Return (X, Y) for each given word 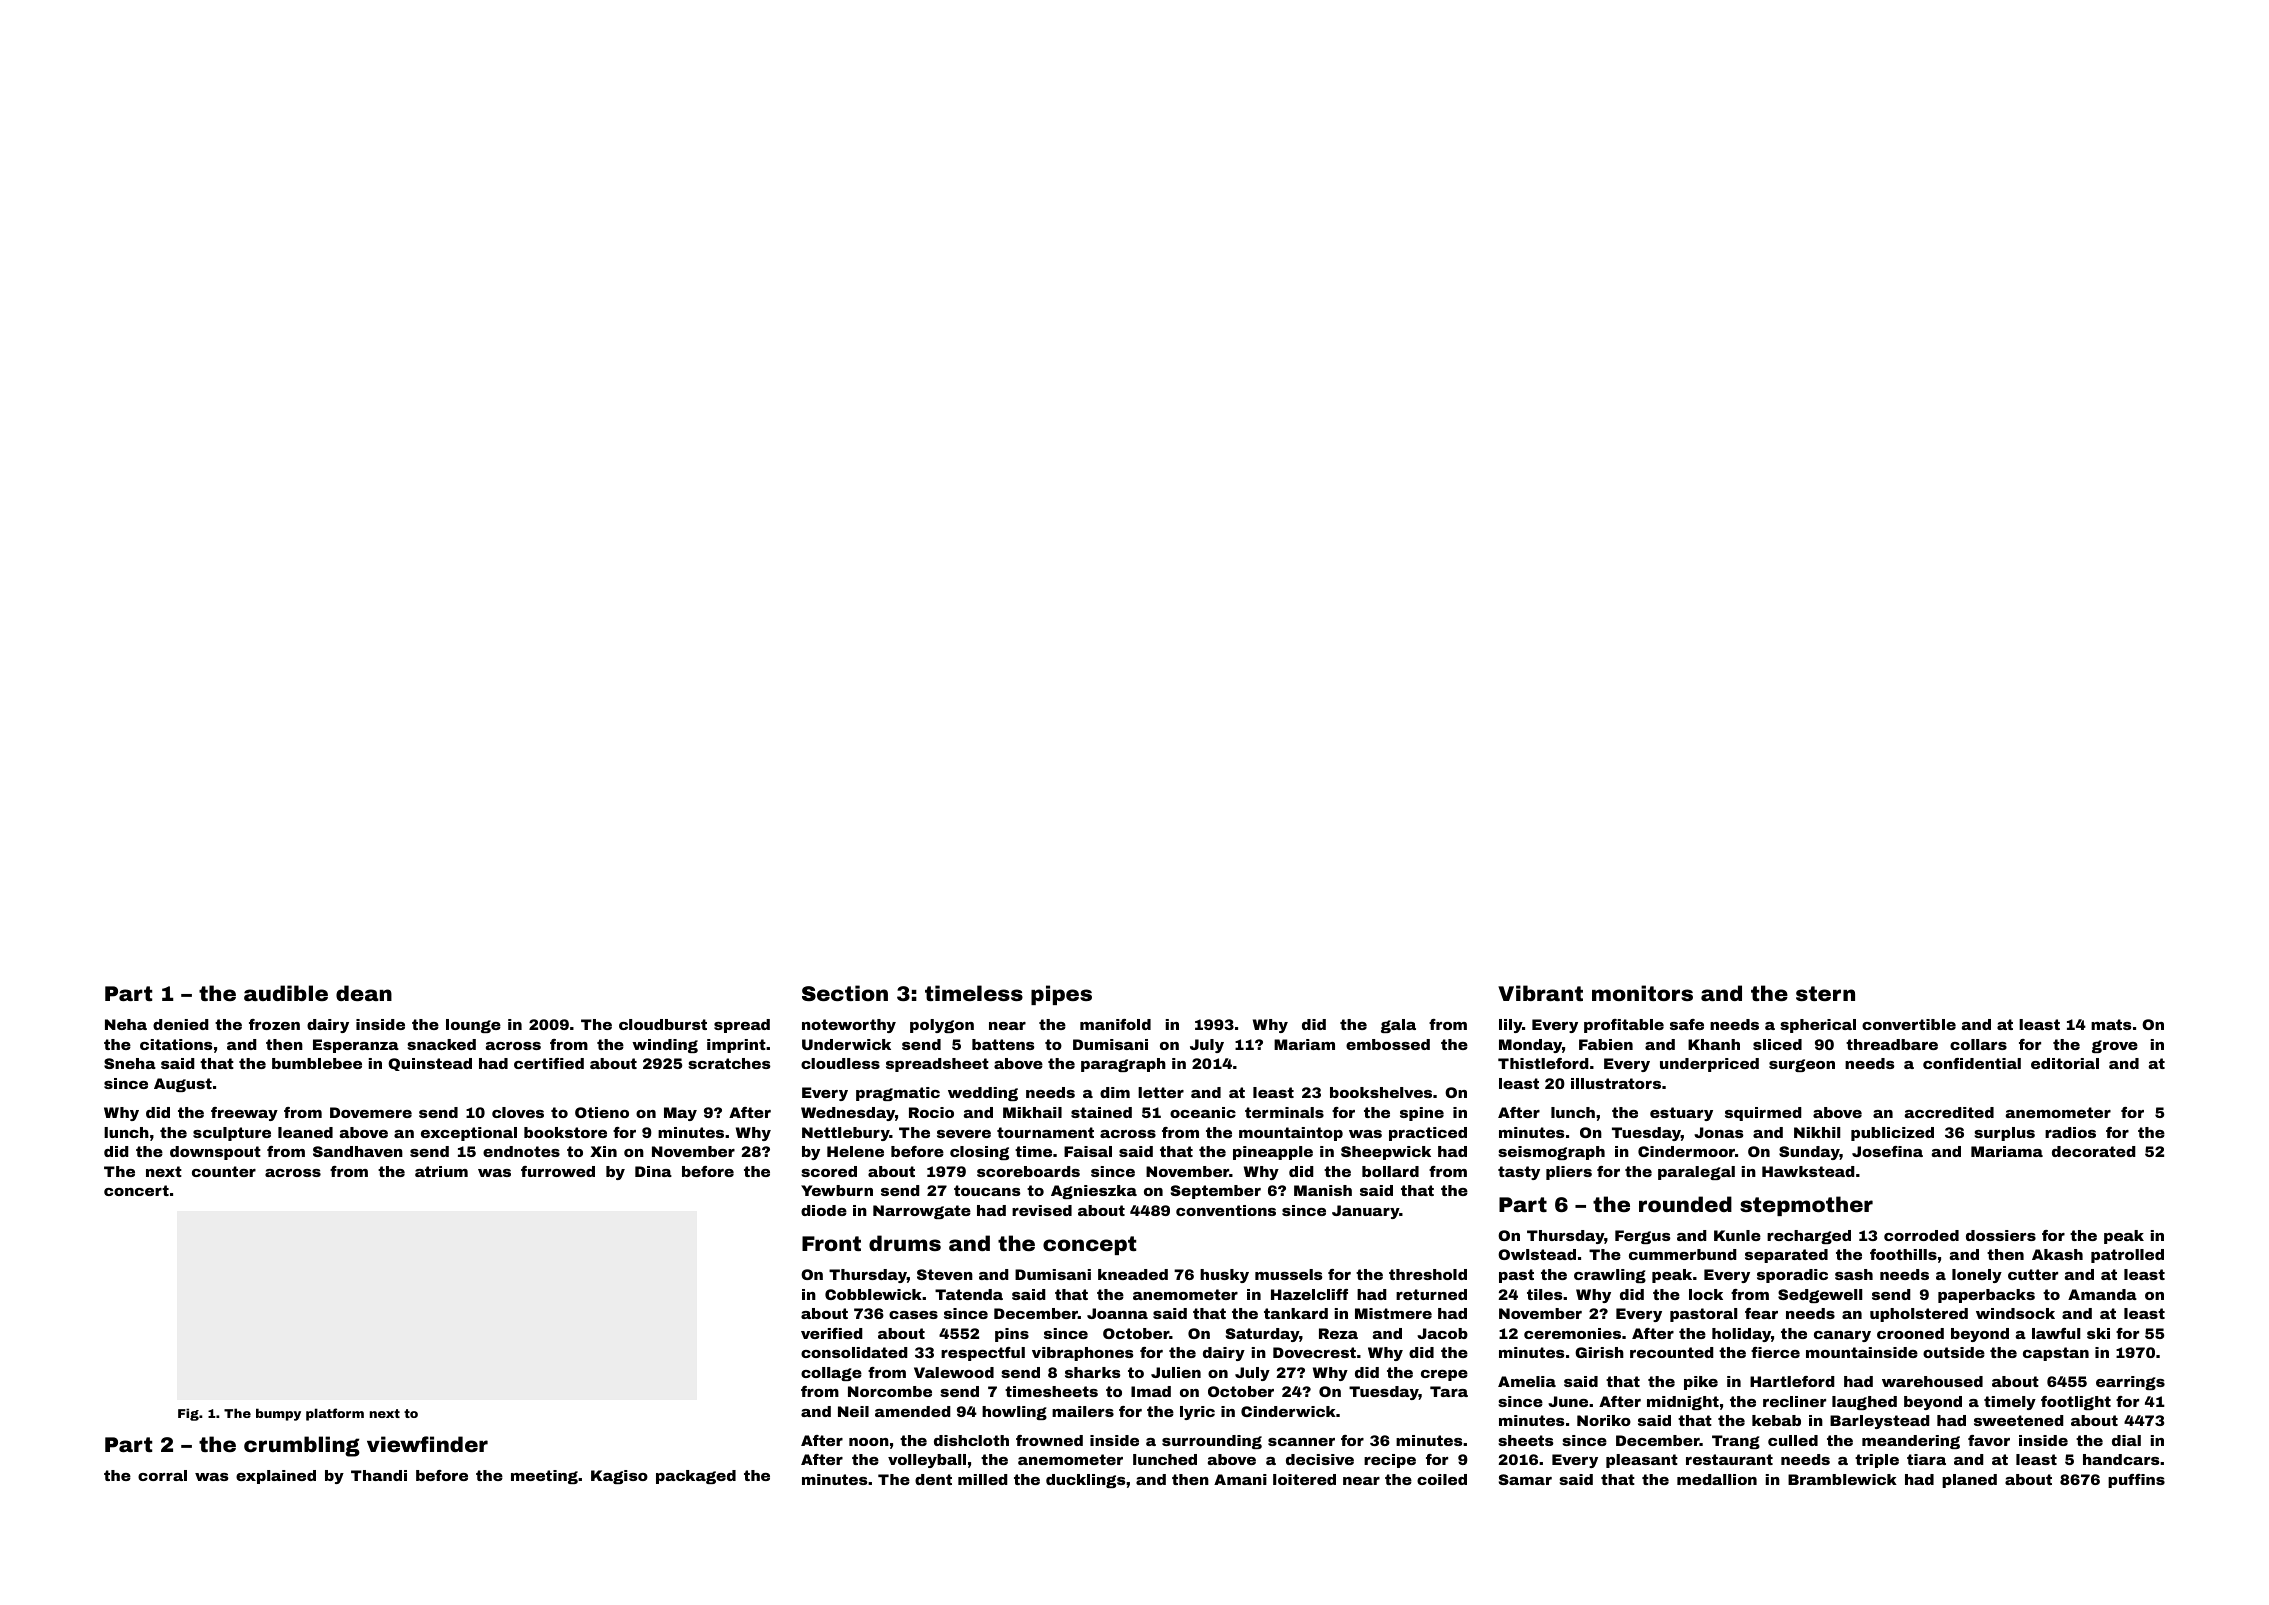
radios (2070, 1132)
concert (136, 1190)
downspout (215, 1153)
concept (1089, 1245)
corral (162, 1475)
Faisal (1088, 1151)
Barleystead (1880, 1422)
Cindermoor (1686, 1151)
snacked (441, 1044)
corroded (1921, 1235)
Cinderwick (1288, 1411)
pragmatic (898, 1094)
